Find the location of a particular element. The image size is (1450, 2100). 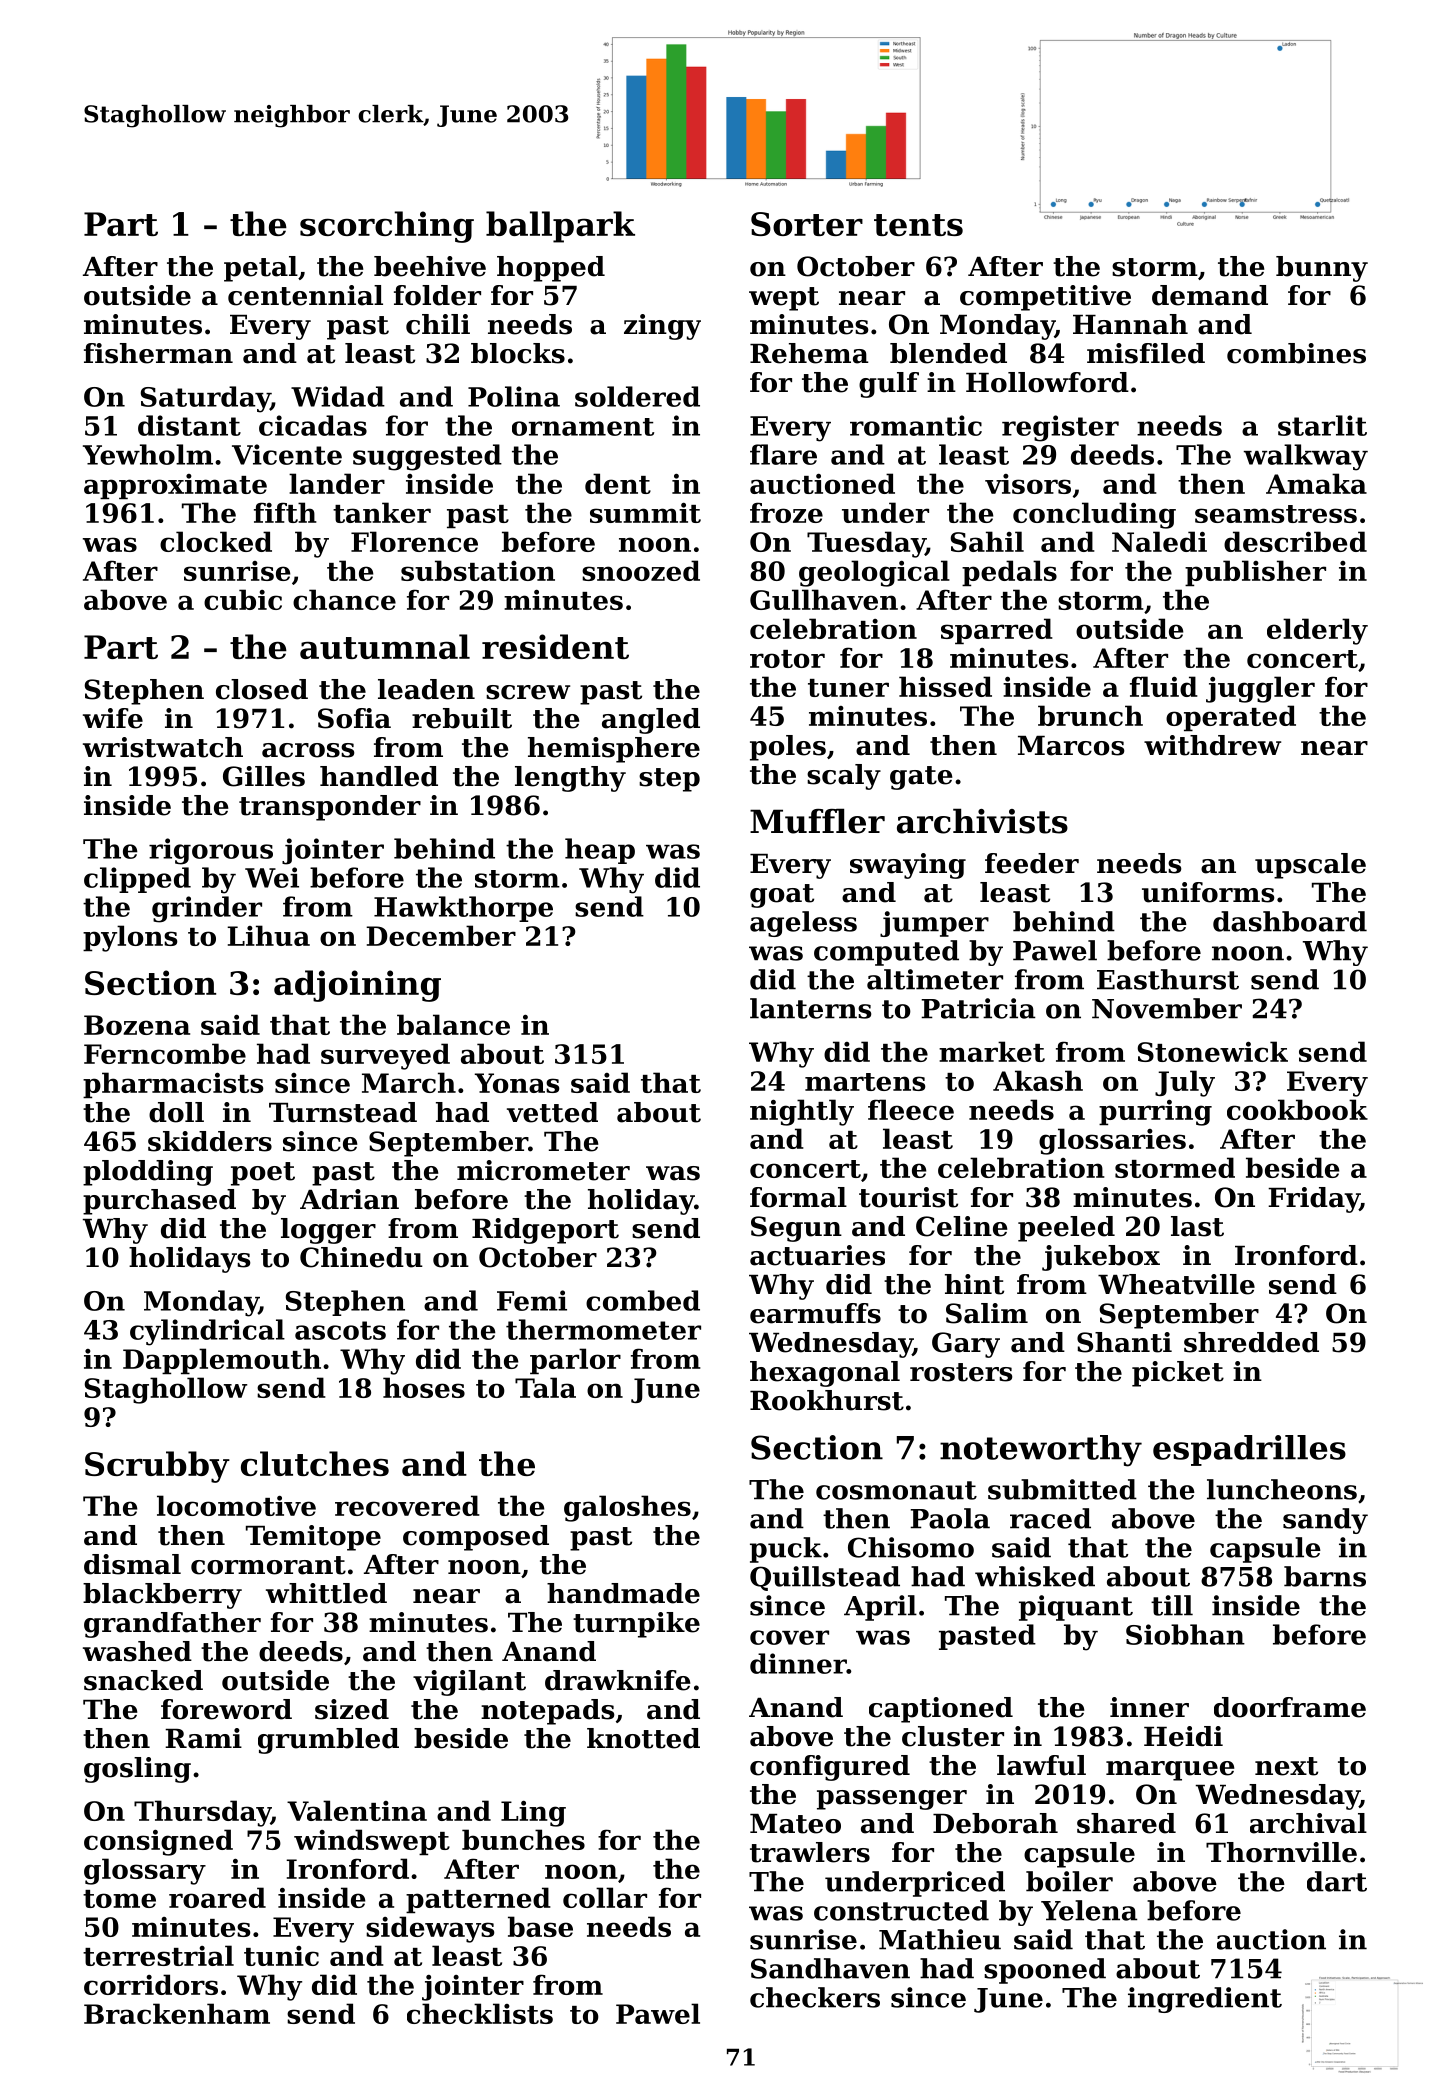

demand is located at coordinates (1210, 295).
